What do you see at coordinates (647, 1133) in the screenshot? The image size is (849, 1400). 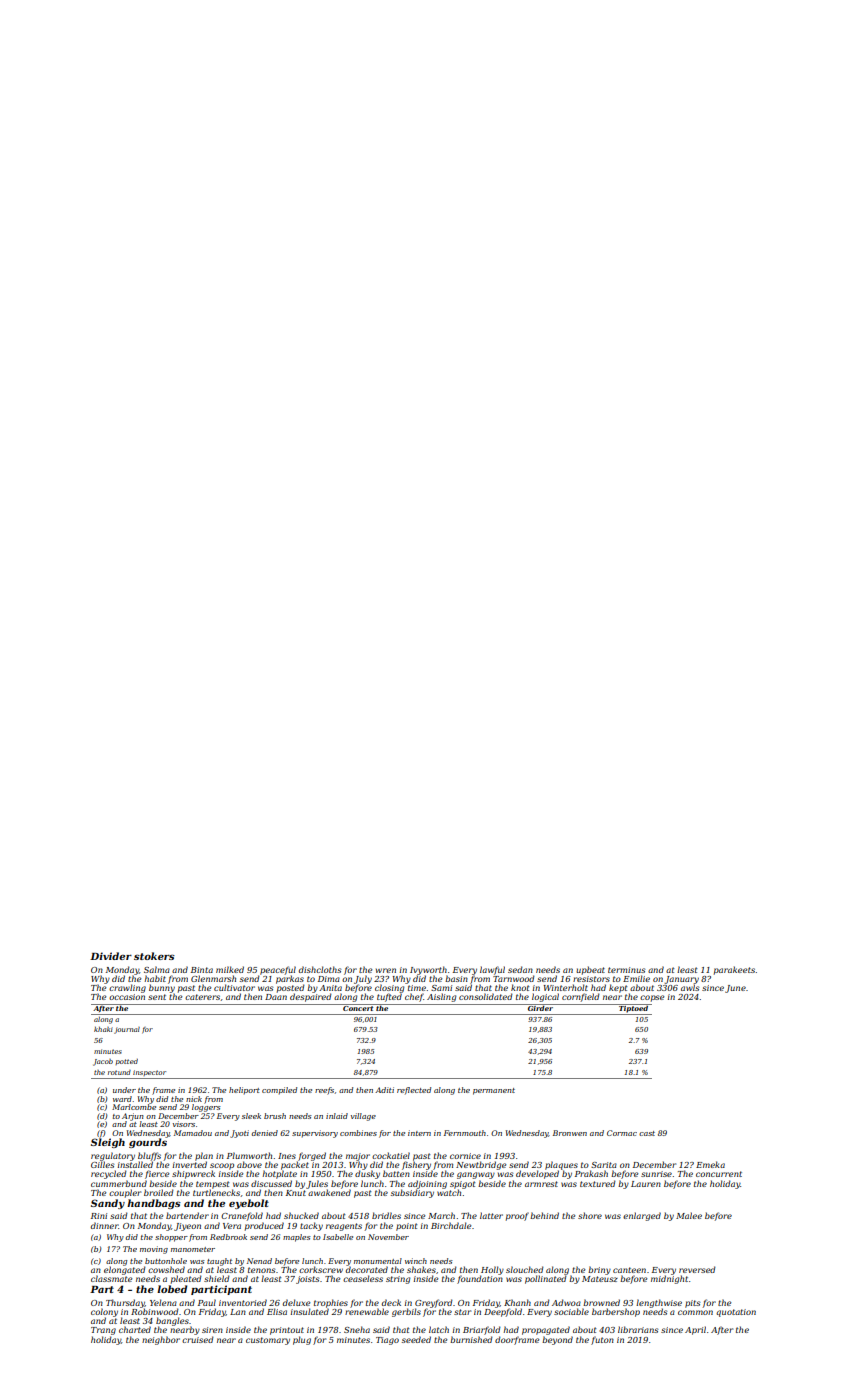 I see `cast` at bounding box center [647, 1133].
